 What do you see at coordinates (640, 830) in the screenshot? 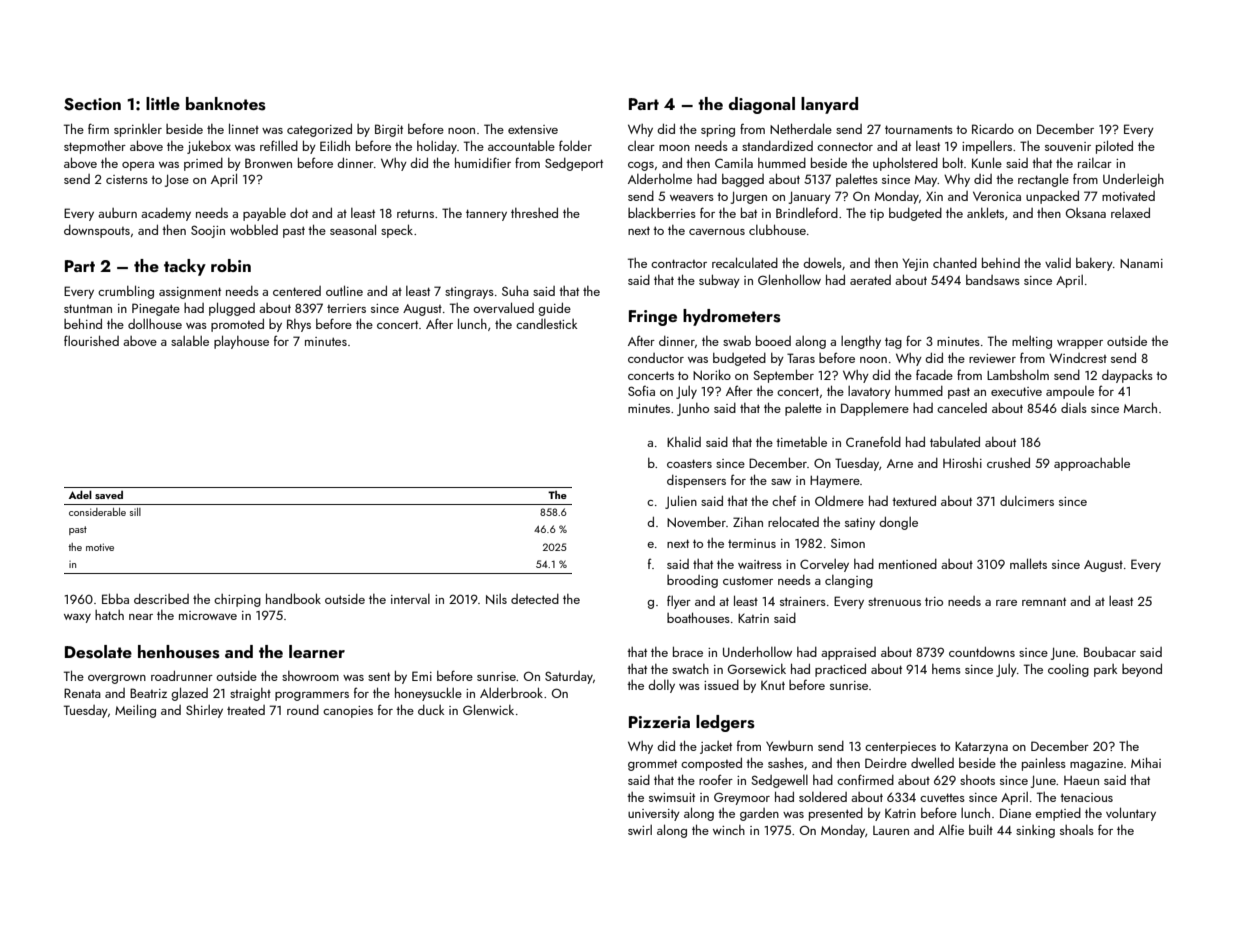
I see `swirl` at bounding box center [640, 830].
